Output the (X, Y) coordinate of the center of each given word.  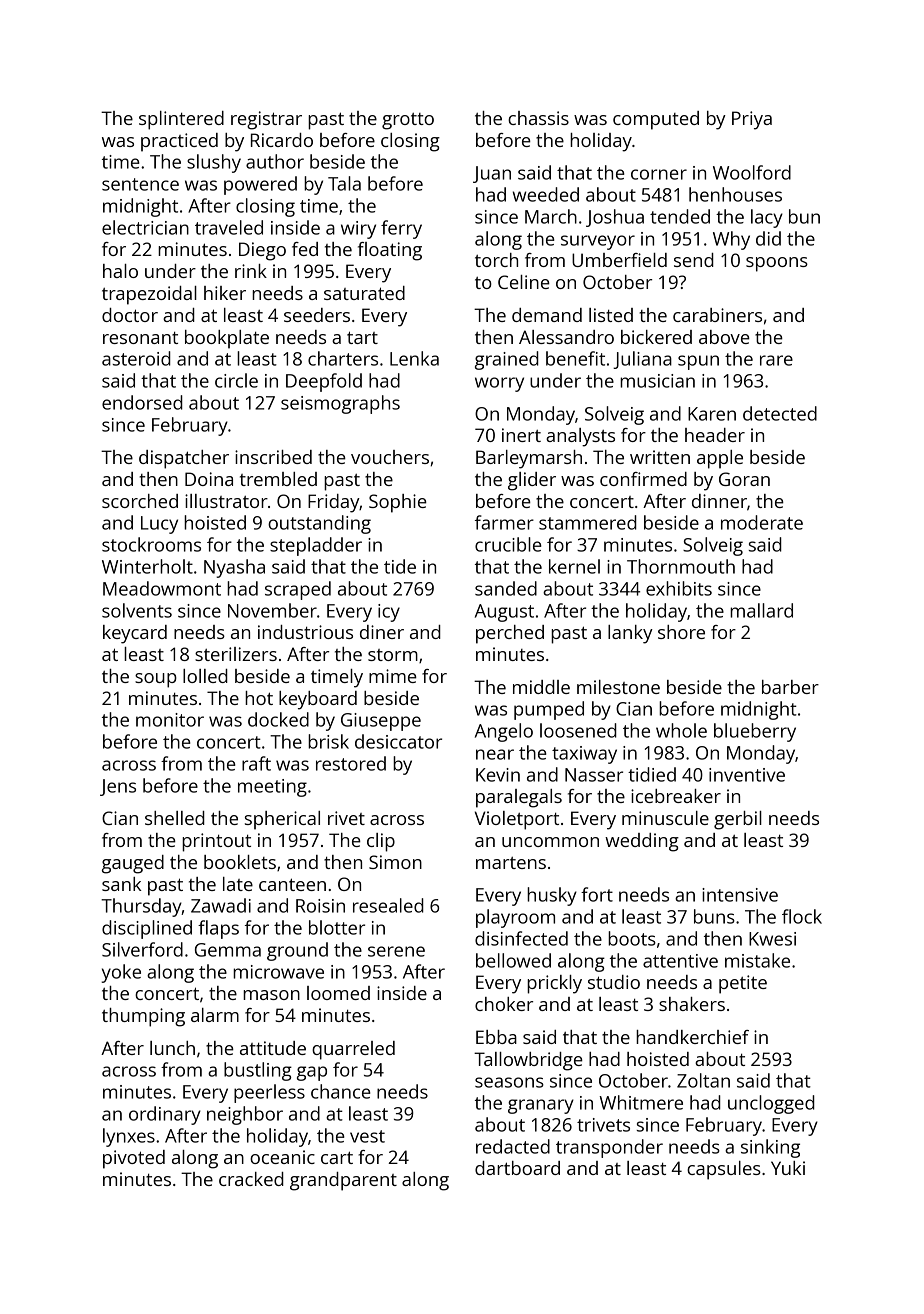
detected (780, 413)
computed (656, 120)
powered (260, 185)
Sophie (398, 503)
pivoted (134, 1159)
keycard (135, 634)
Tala (344, 183)
